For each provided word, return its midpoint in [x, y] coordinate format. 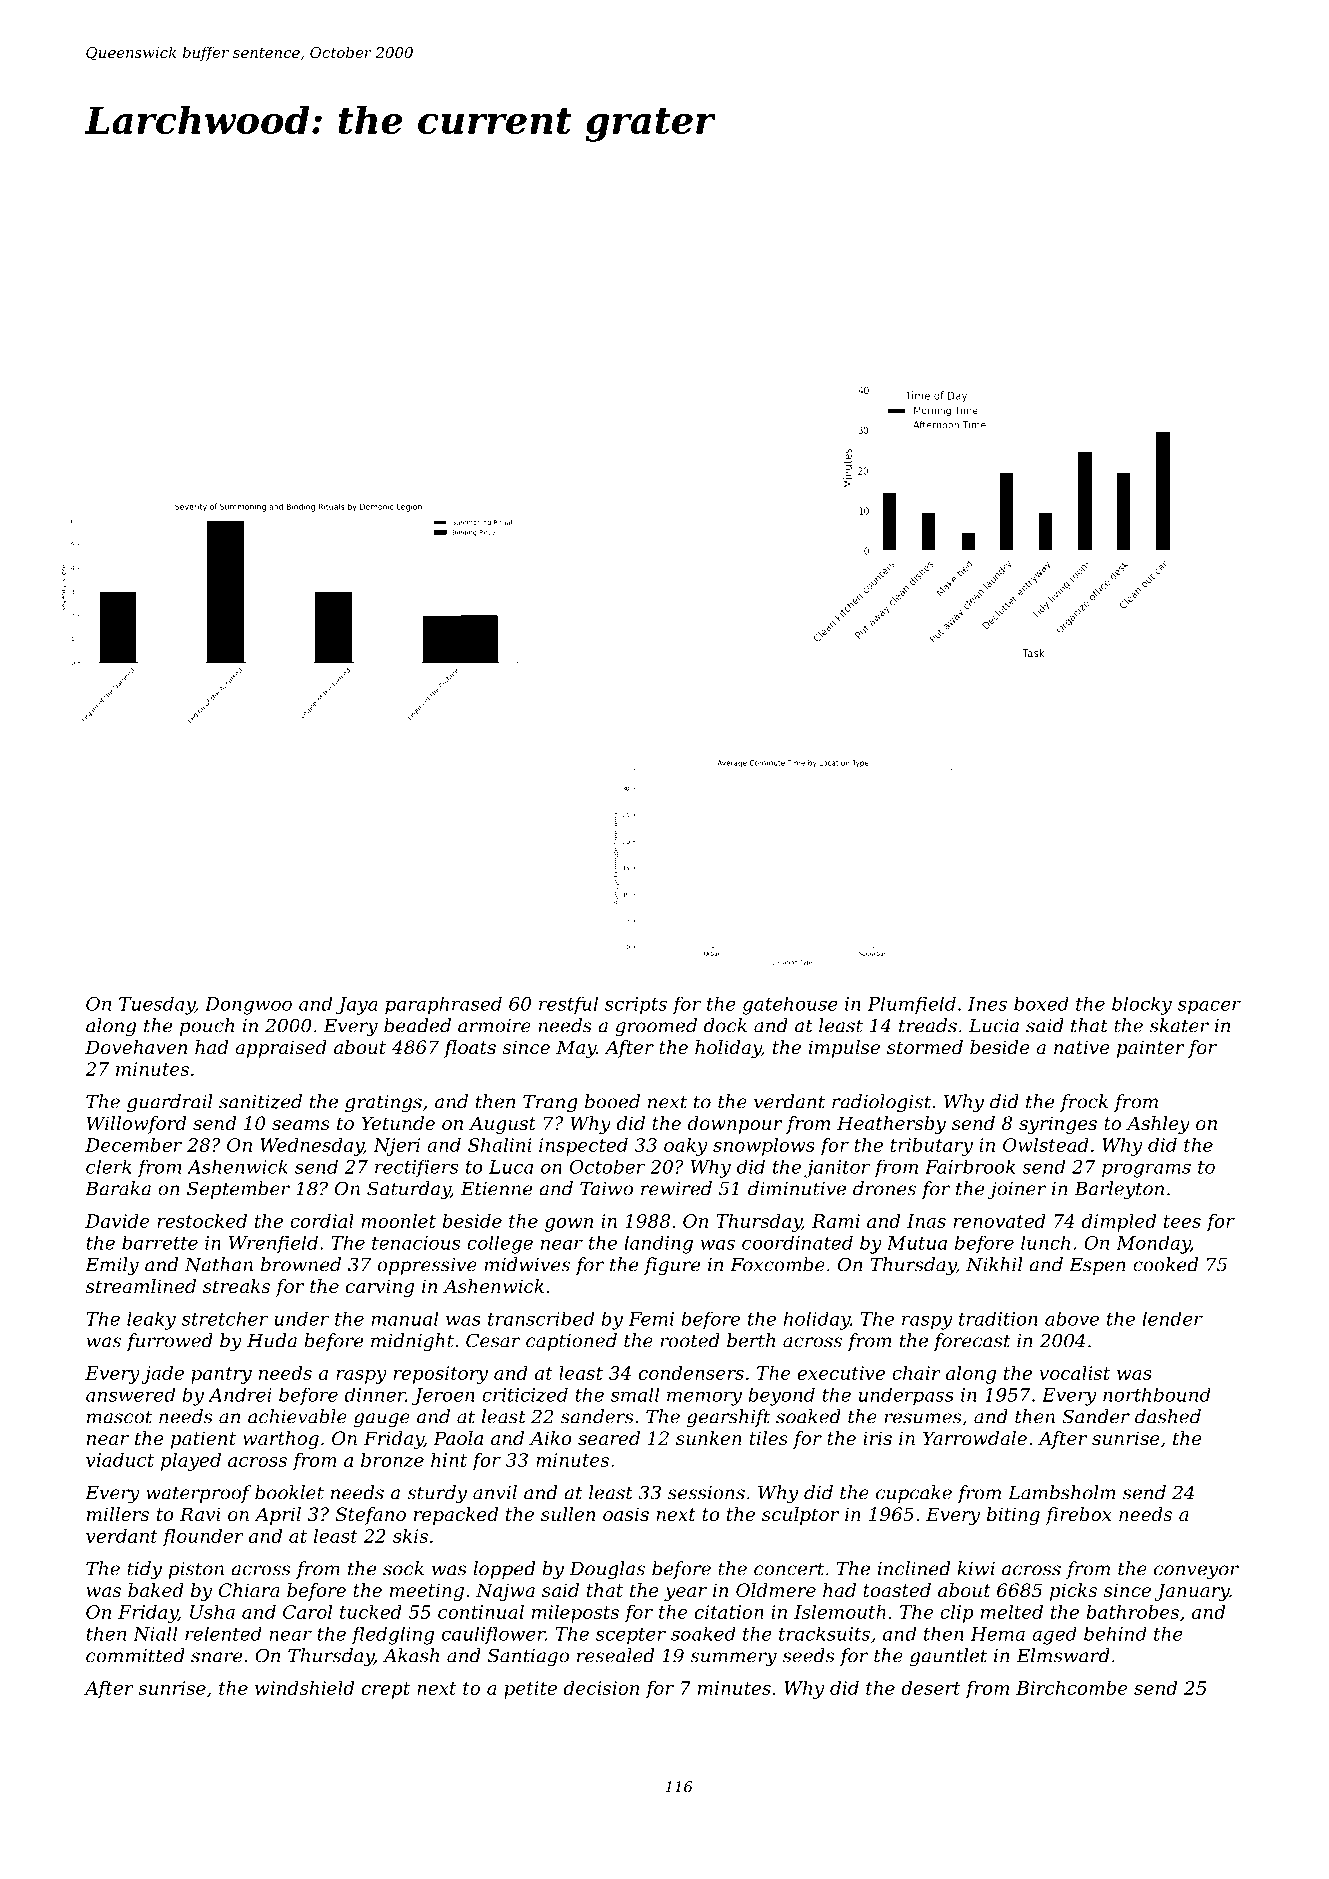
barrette [160, 1242]
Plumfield [912, 1005]
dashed [1168, 1416]
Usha [212, 1612]
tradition [998, 1318]
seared [609, 1438]
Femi [651, 1319]
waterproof [198, 1494]
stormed [925, 1047]
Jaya [357, 1006]
